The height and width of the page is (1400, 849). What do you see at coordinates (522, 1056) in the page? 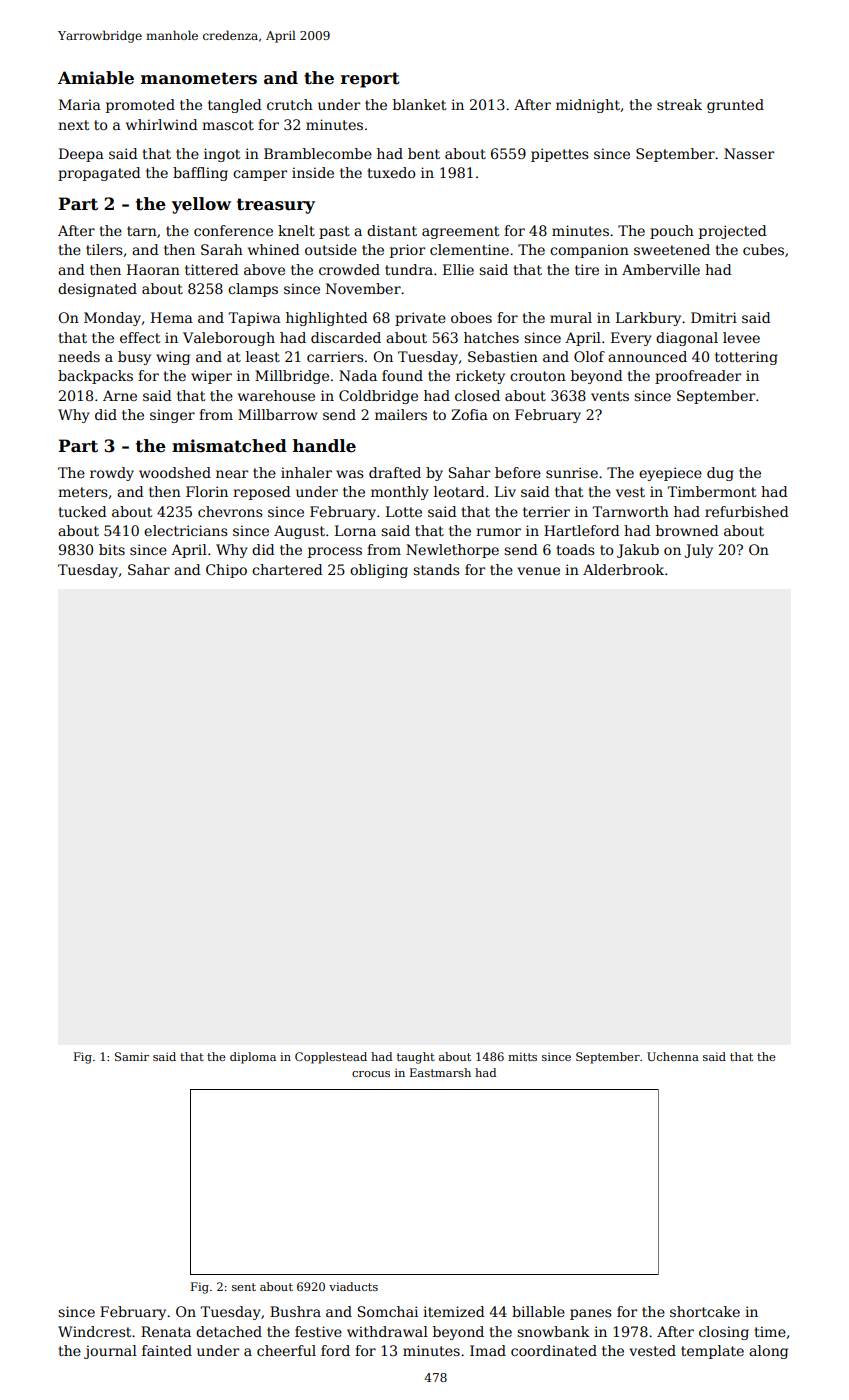
I see `mitts` at bounding box center [522, 1056].
